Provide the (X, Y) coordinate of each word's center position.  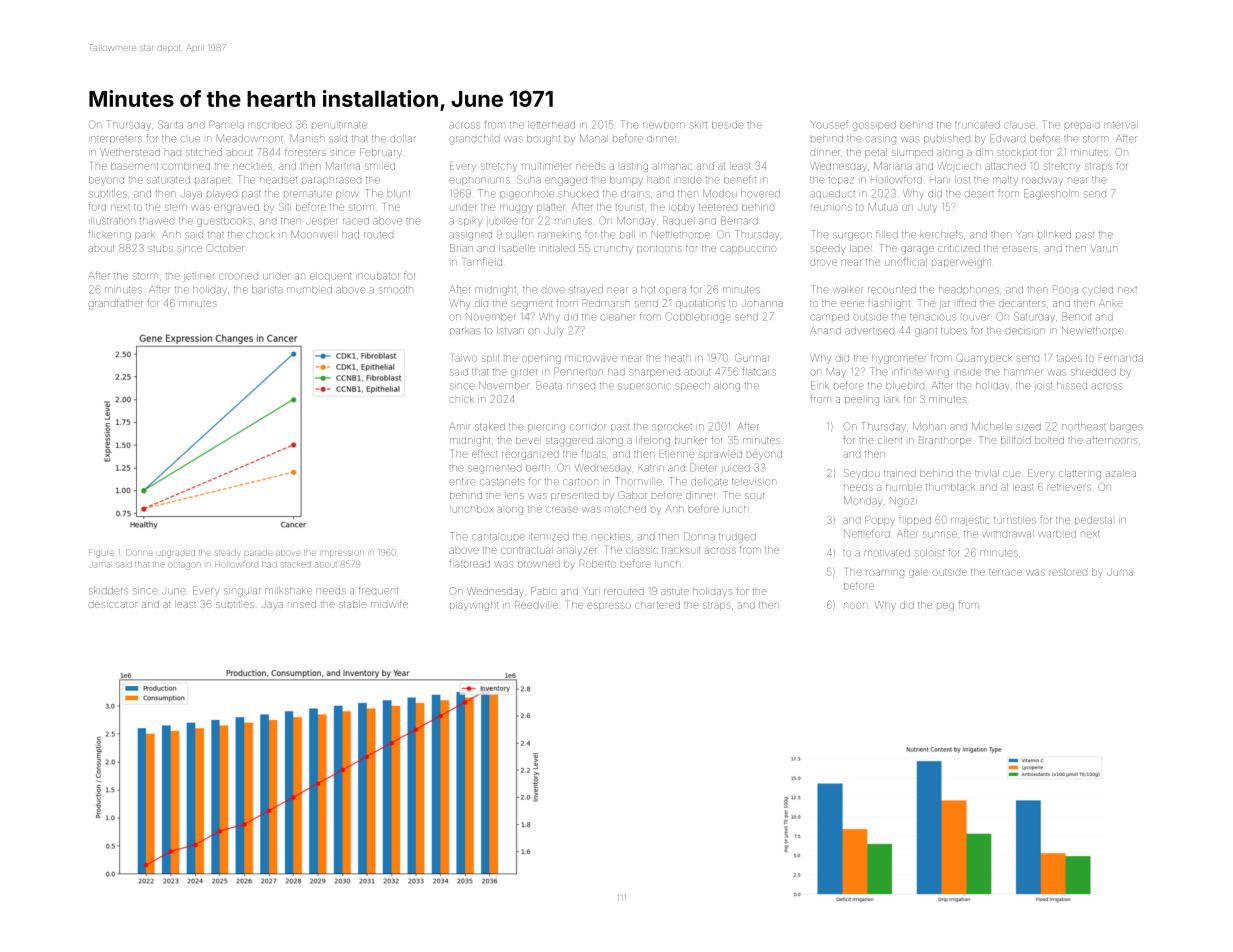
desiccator (113, 604)
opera (672, 291)
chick (461, 399)
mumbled (309, 290)
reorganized (530, 456)
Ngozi (903, 502)
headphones (969, 290)
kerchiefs (941, 235)
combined (186, 166)
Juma (1120, 573)
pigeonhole (527, 195)
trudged (737, 538)
